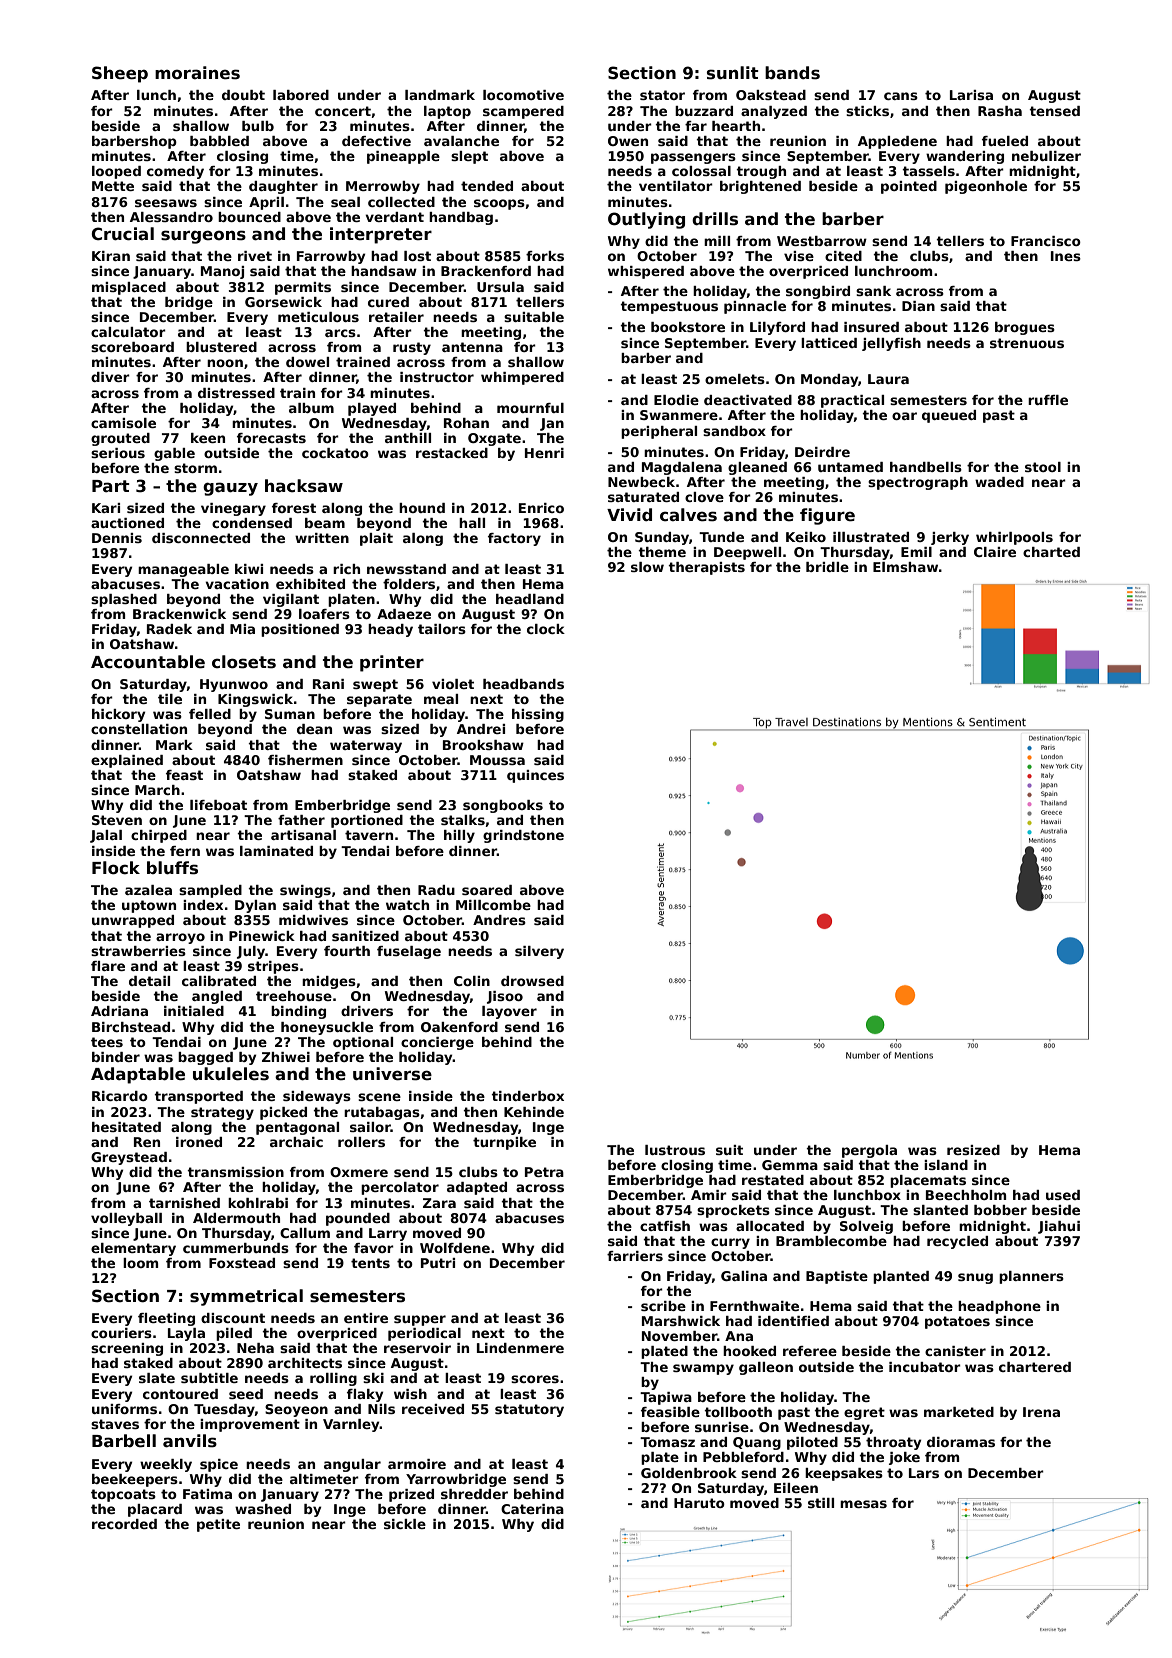 The image size is (1172, 1658). I want to click on pergola, so click(869, 1151).
